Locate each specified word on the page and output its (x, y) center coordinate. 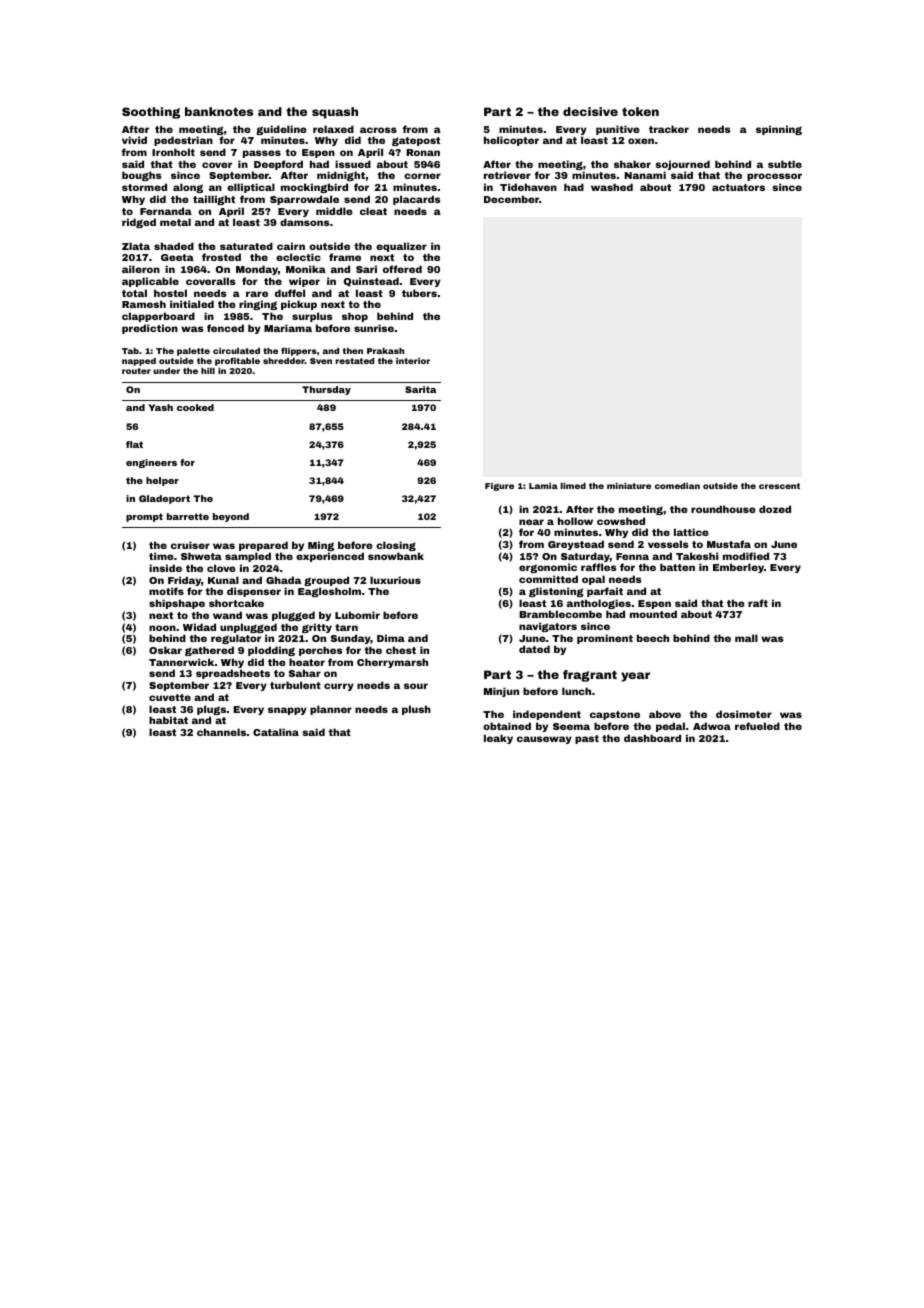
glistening (556, 592)
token (640, 111)
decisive (590, 111)
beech (653, 638)
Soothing (151, 113)
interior (413, 361)
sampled (248, 557)
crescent (779, 486)
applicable (150, 282)
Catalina (276, 732)
